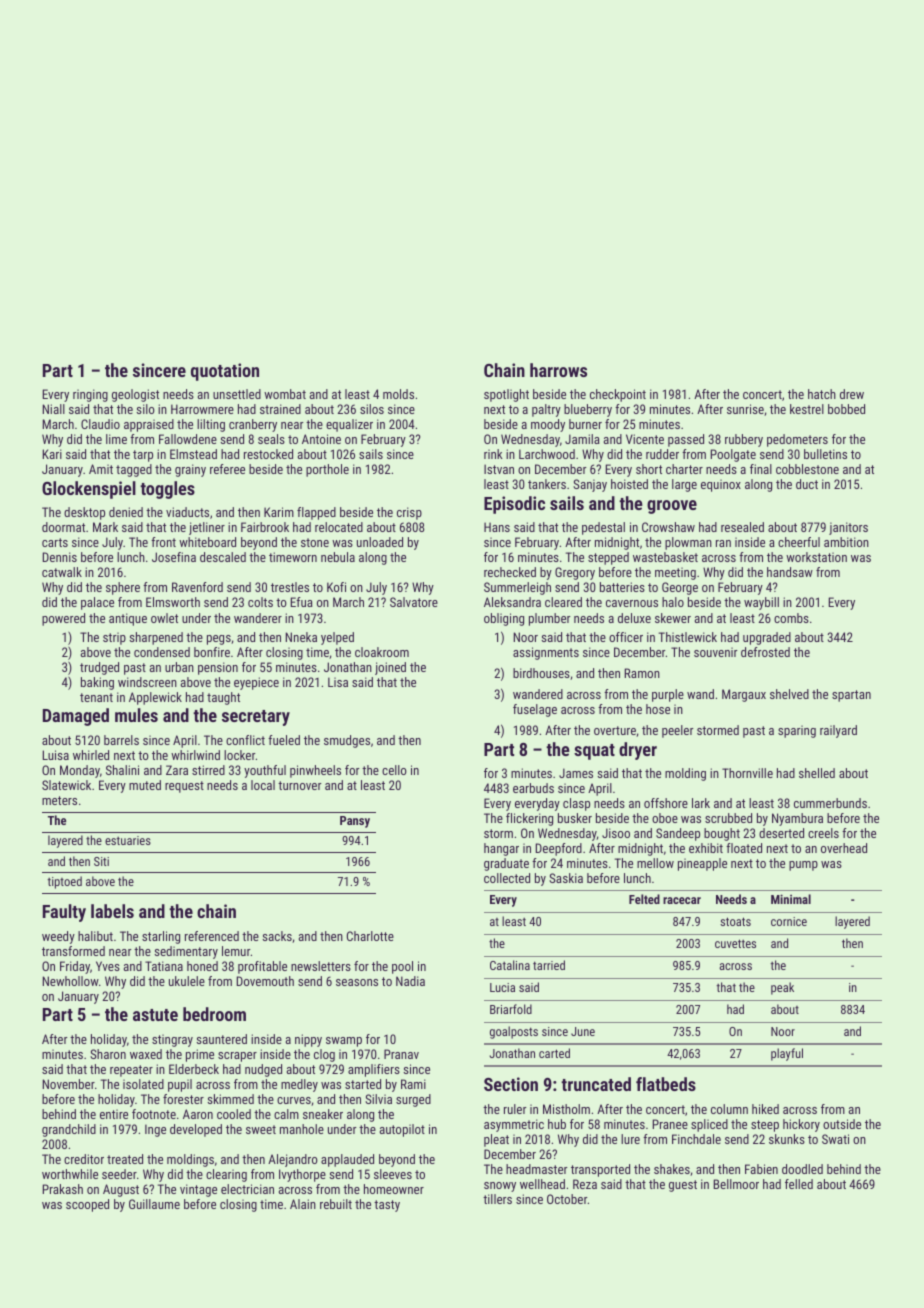 The width and height of the screenshot is (924, 1308). I want to click on October, so click(567, 1199).
